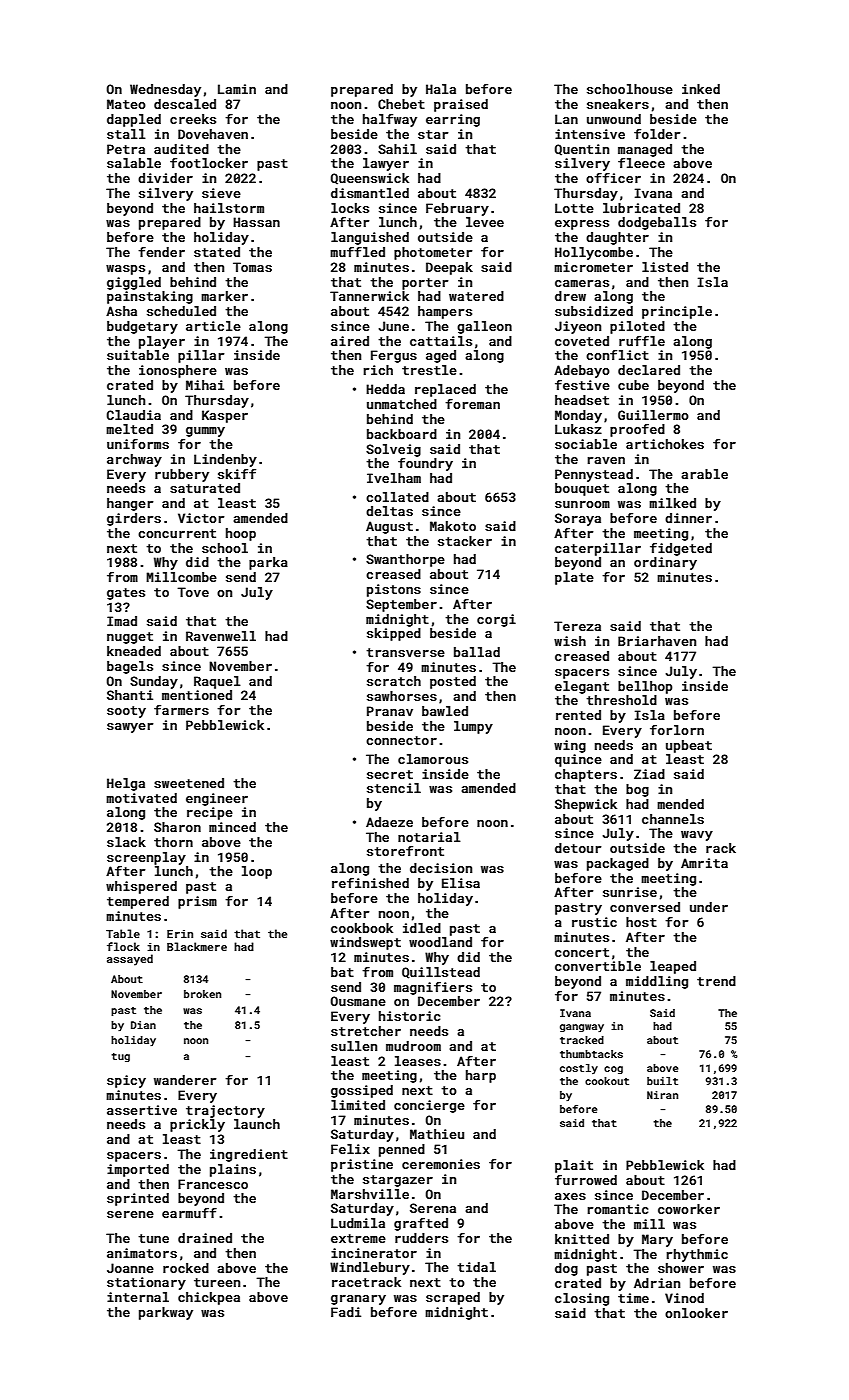 Image resolution: width=849 pixels, height=1400 pixels. I want to click on scraped, so click(453, 1298).
